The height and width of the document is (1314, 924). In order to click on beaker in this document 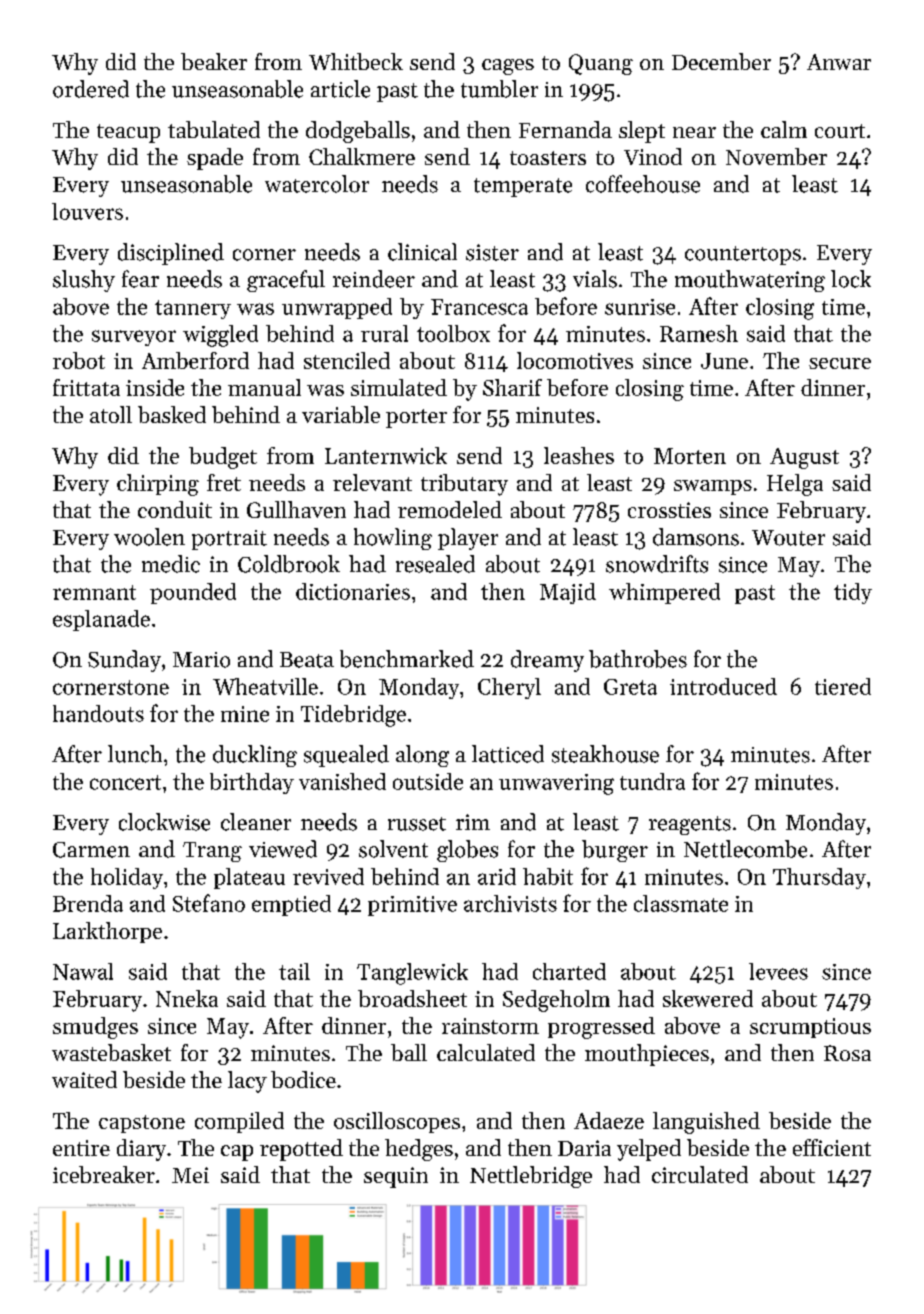, I will do `click(214, 61)`.
